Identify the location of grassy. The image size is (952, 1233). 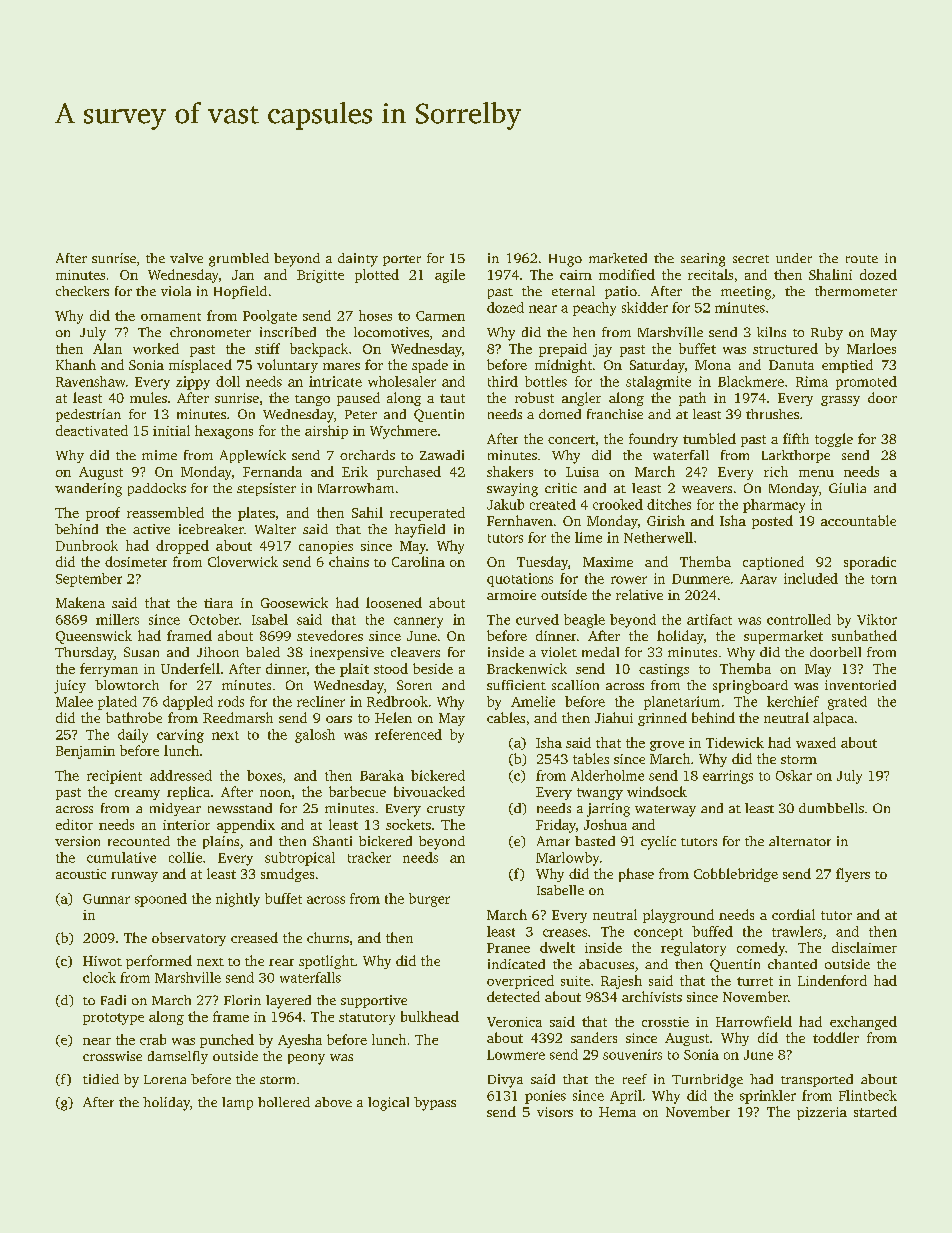
(840, 401).
